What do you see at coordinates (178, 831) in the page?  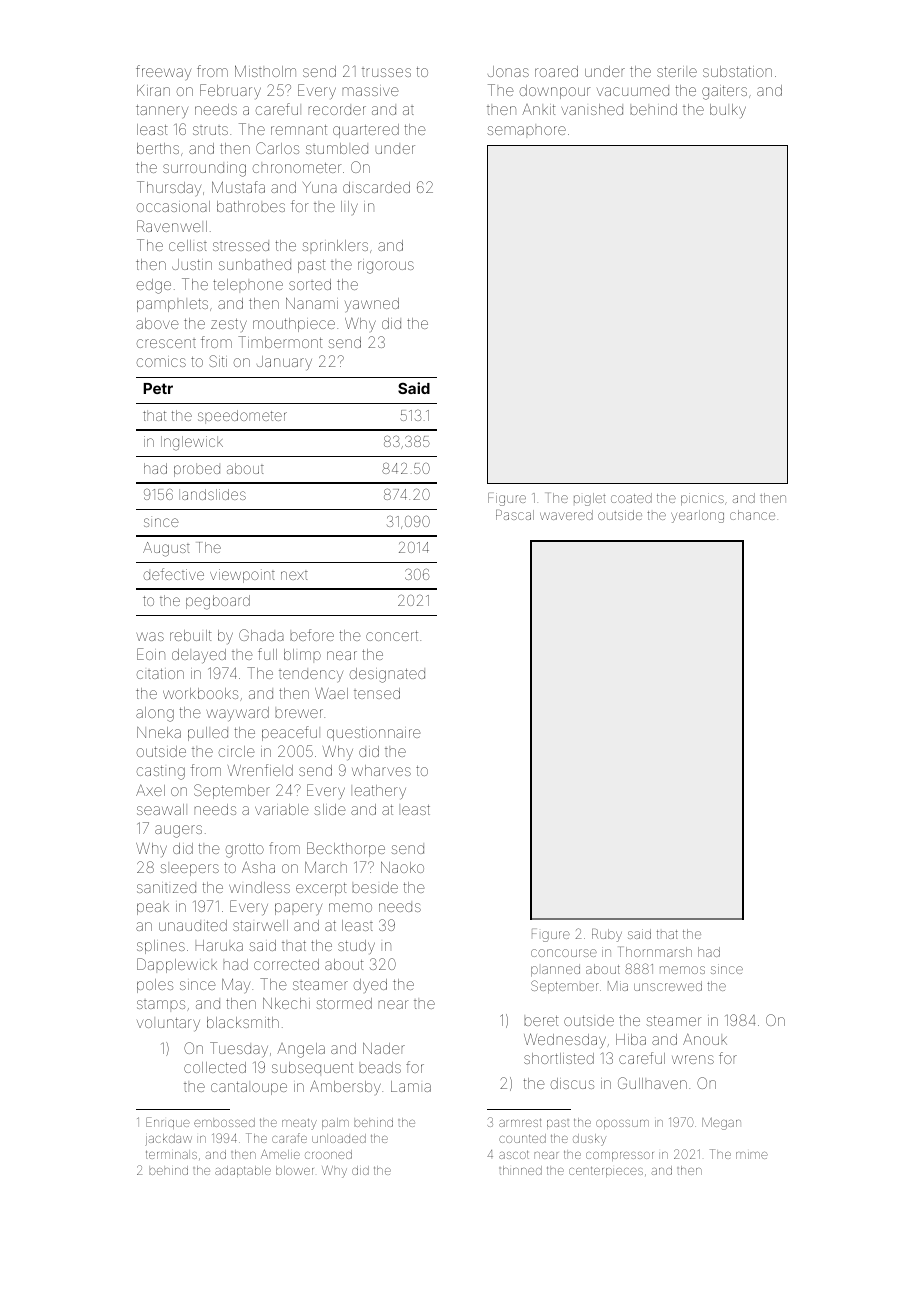 I see `augers` at bounding box center [178, 831].
